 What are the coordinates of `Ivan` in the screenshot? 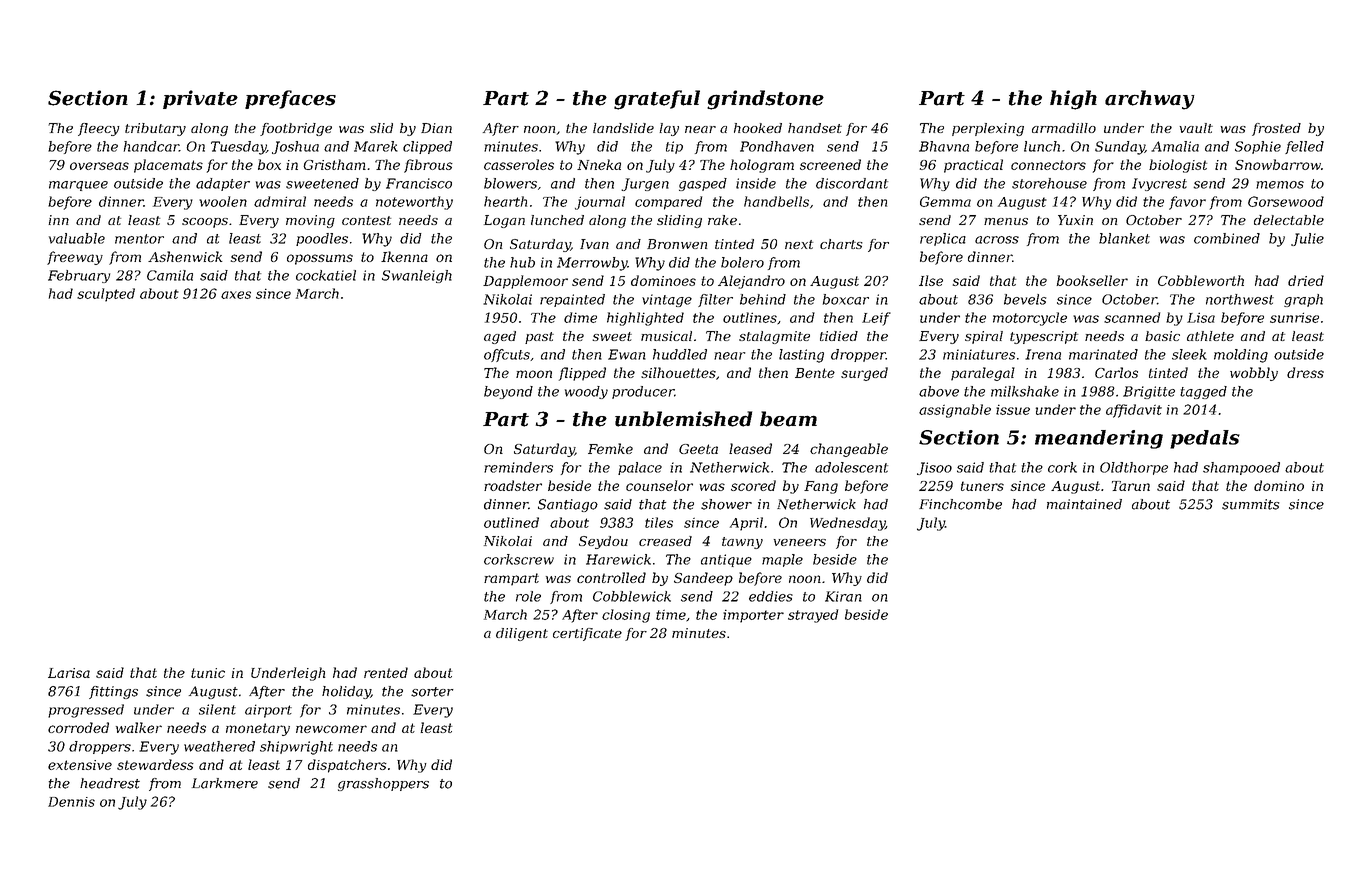 It's located at (594, 244).
